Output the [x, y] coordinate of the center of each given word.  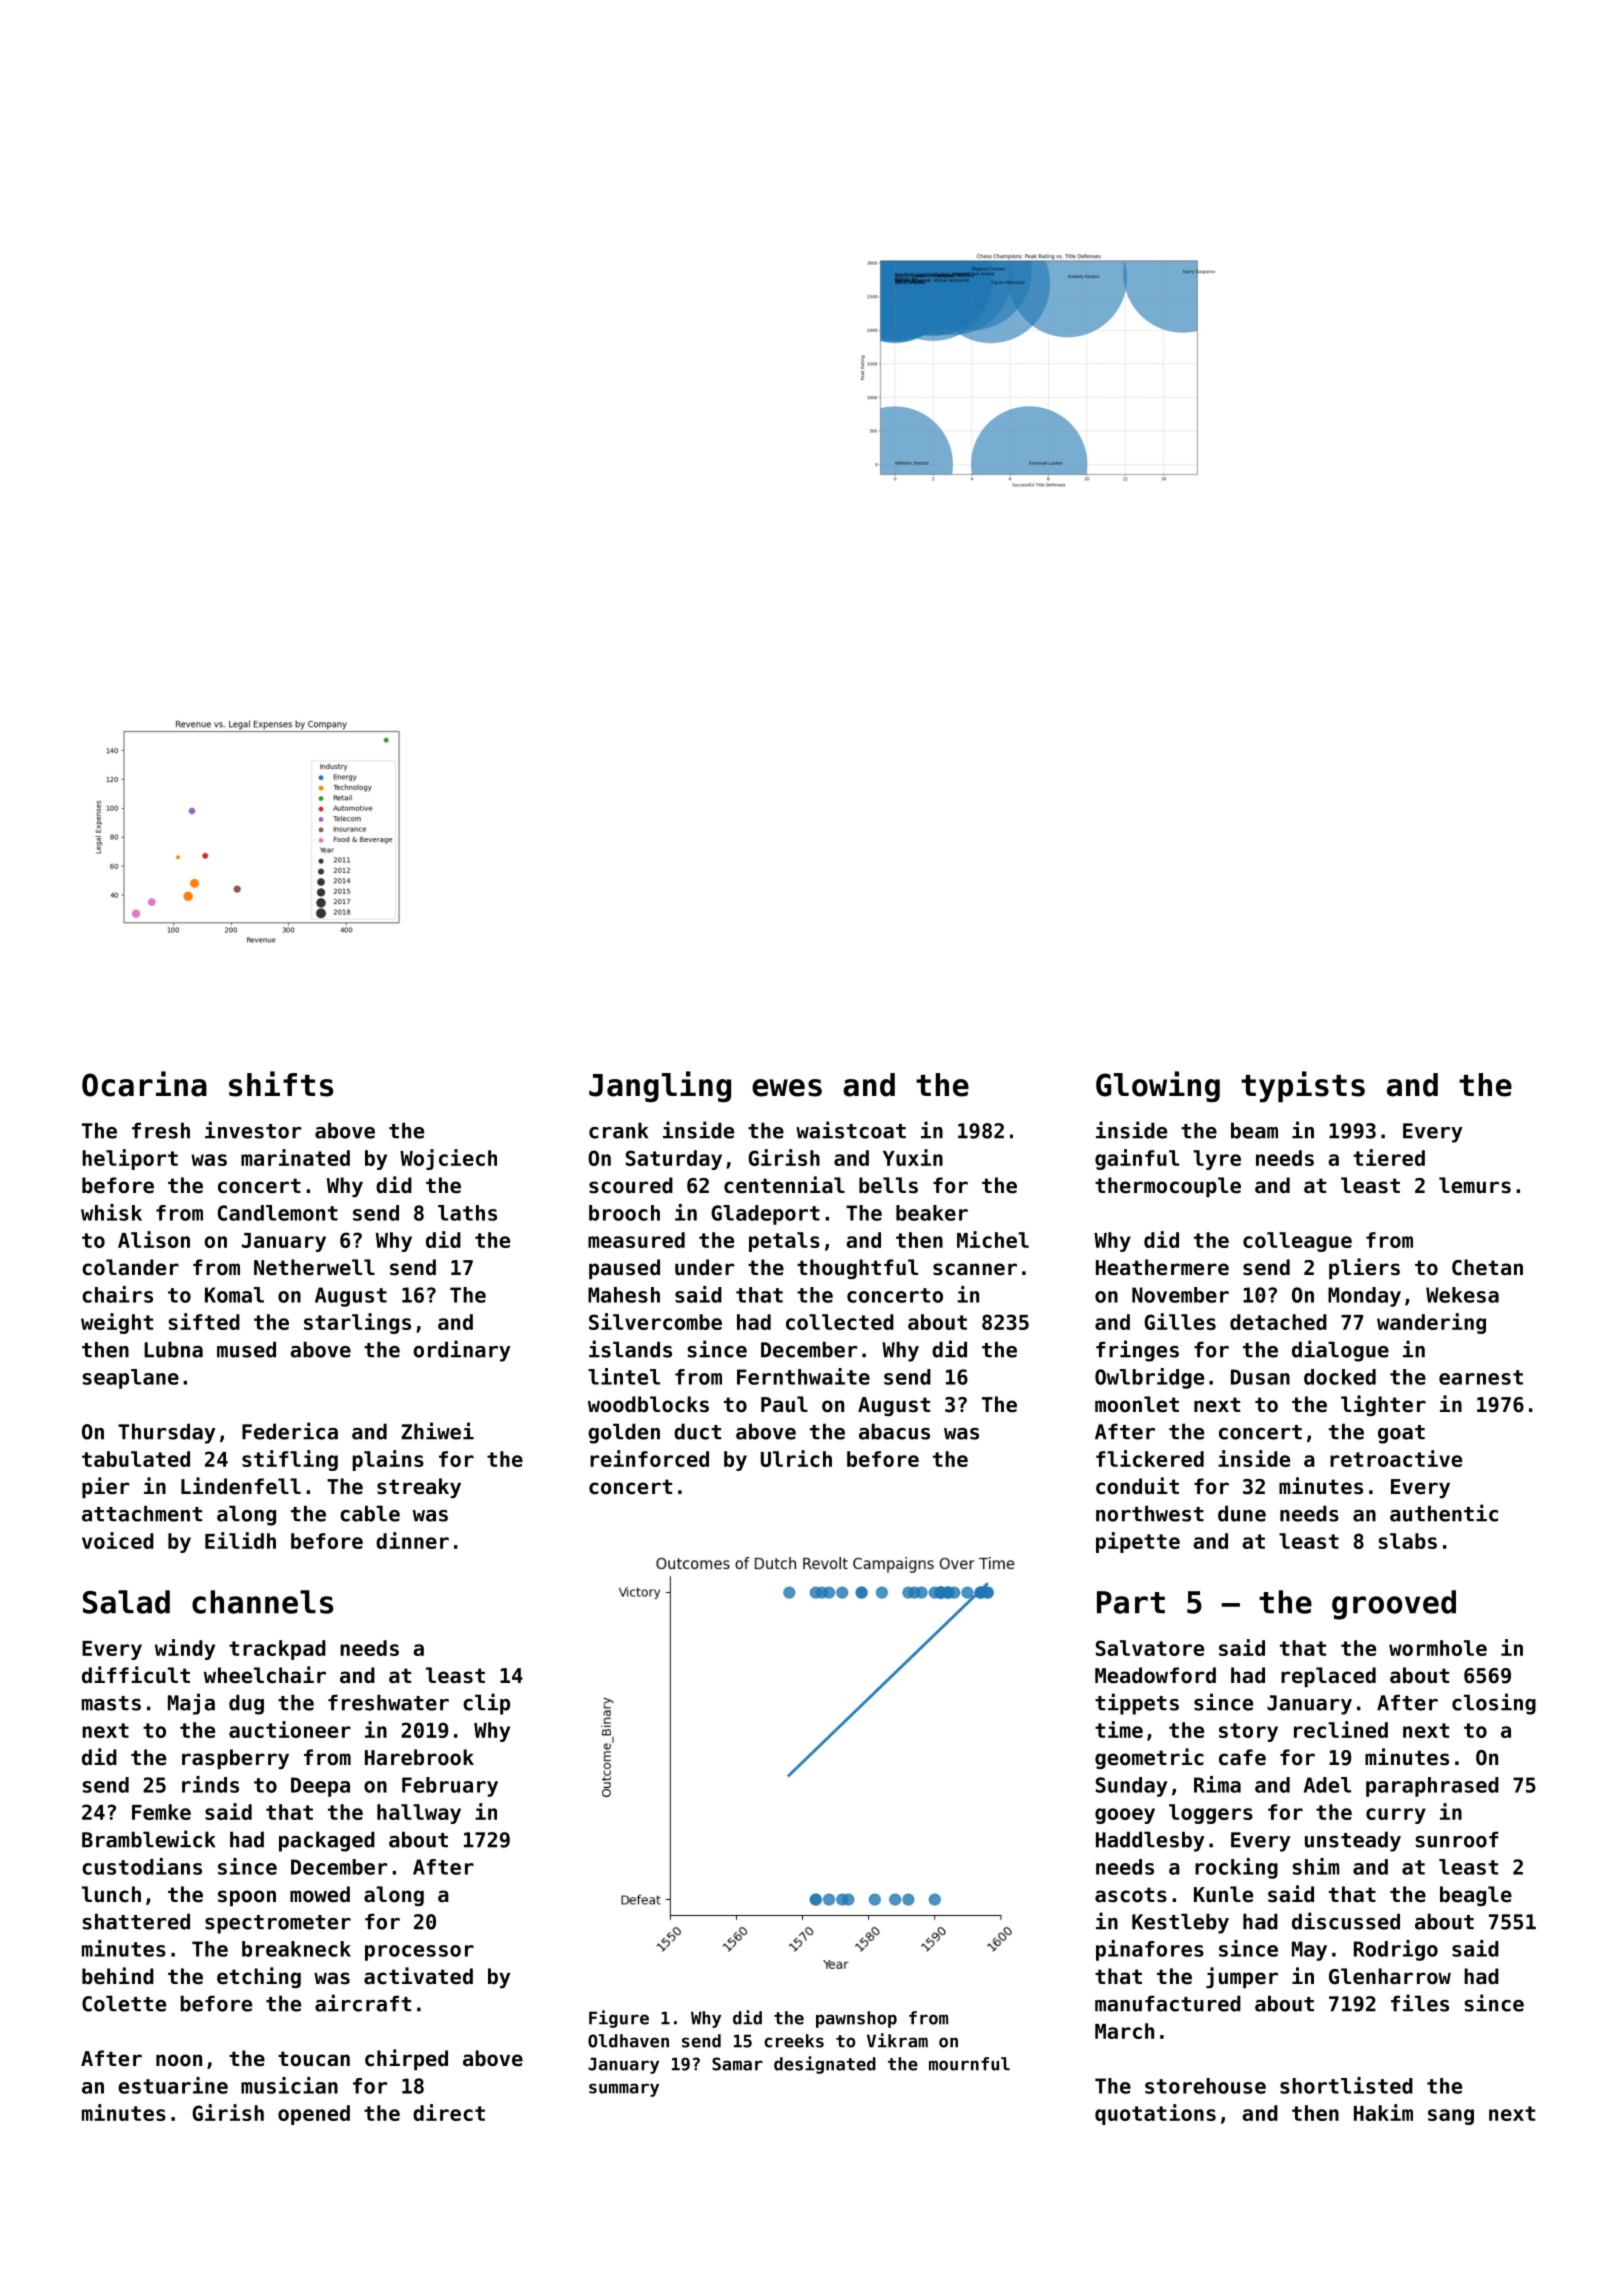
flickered [1150, 1458]
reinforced [649, 1458]
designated [825, 2065]
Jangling [660, 1086]
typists [1303, 1087]
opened [314, 2115]
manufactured [1168, 2003]
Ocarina [144, 1084]
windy [185, 1649]
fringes [1137, 1351]
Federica [290, 1431]
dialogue [1340, 1351]
